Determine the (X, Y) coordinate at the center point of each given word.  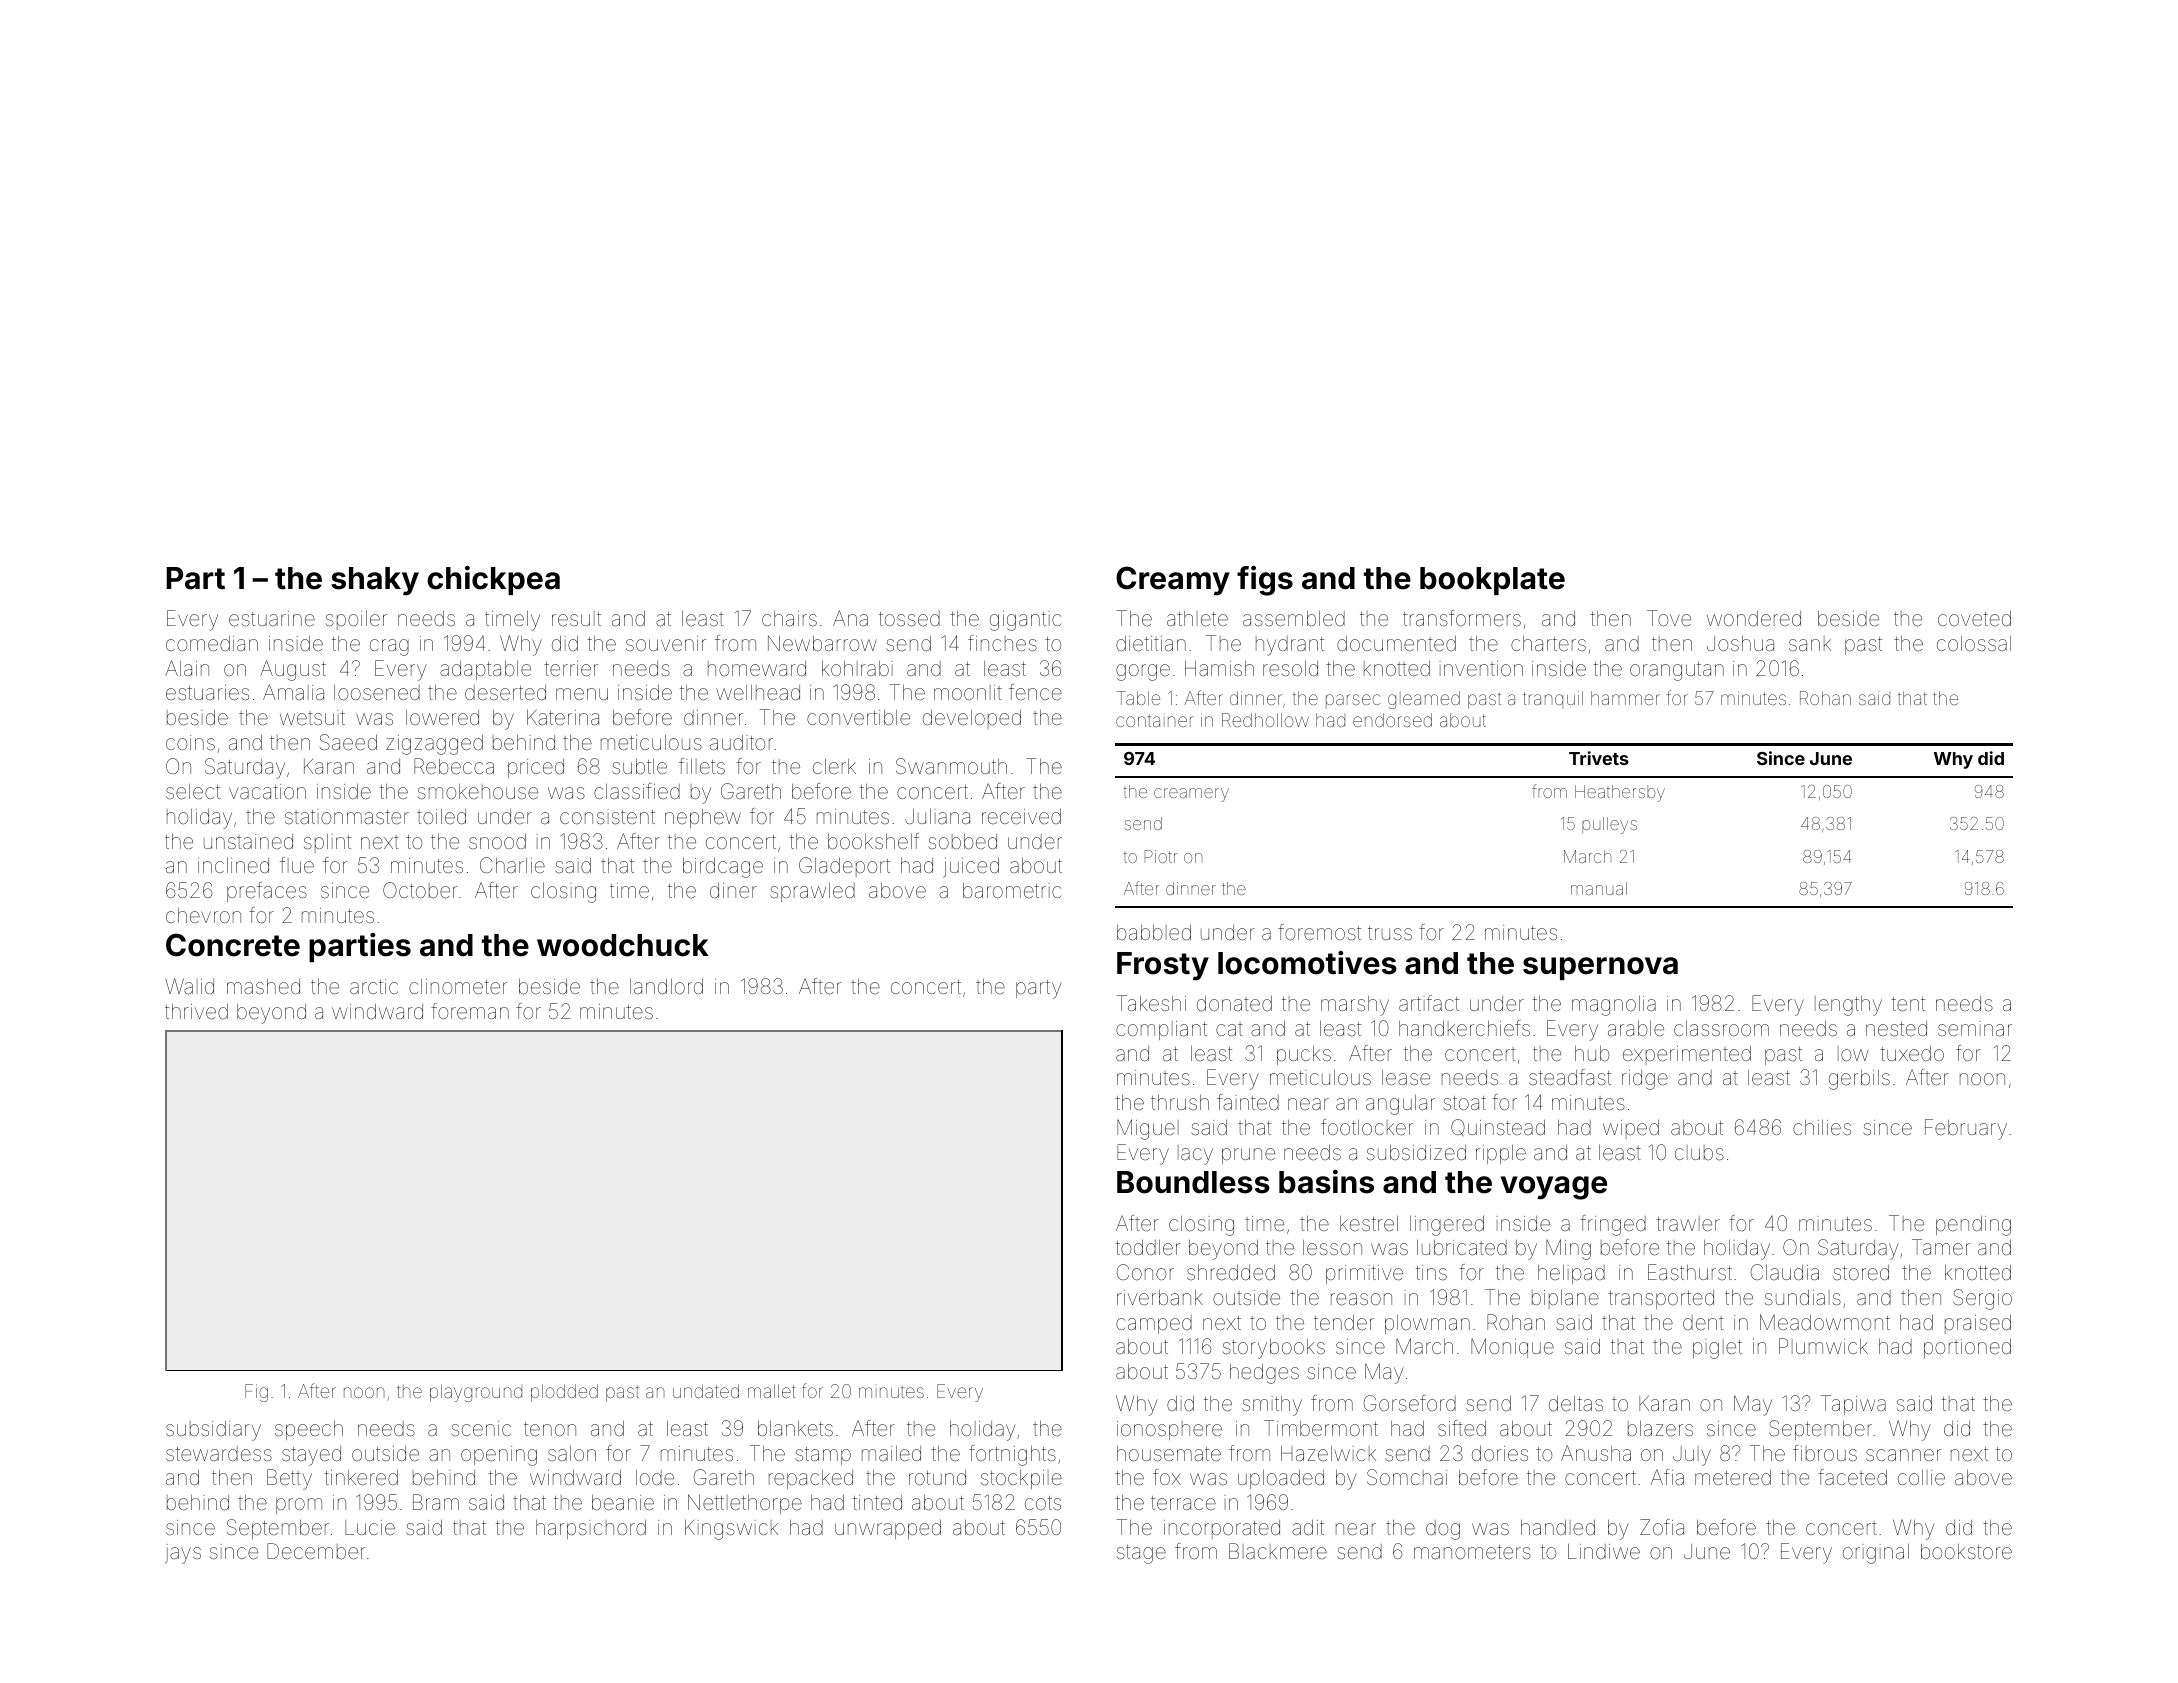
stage (1141, 1554)
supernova (1600, 968)
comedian (212, 643)
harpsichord (591, 1529)
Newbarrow (822, 643)
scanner (1903, 1455)
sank (1810, 643)
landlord (666, 986)
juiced (971, 867)
